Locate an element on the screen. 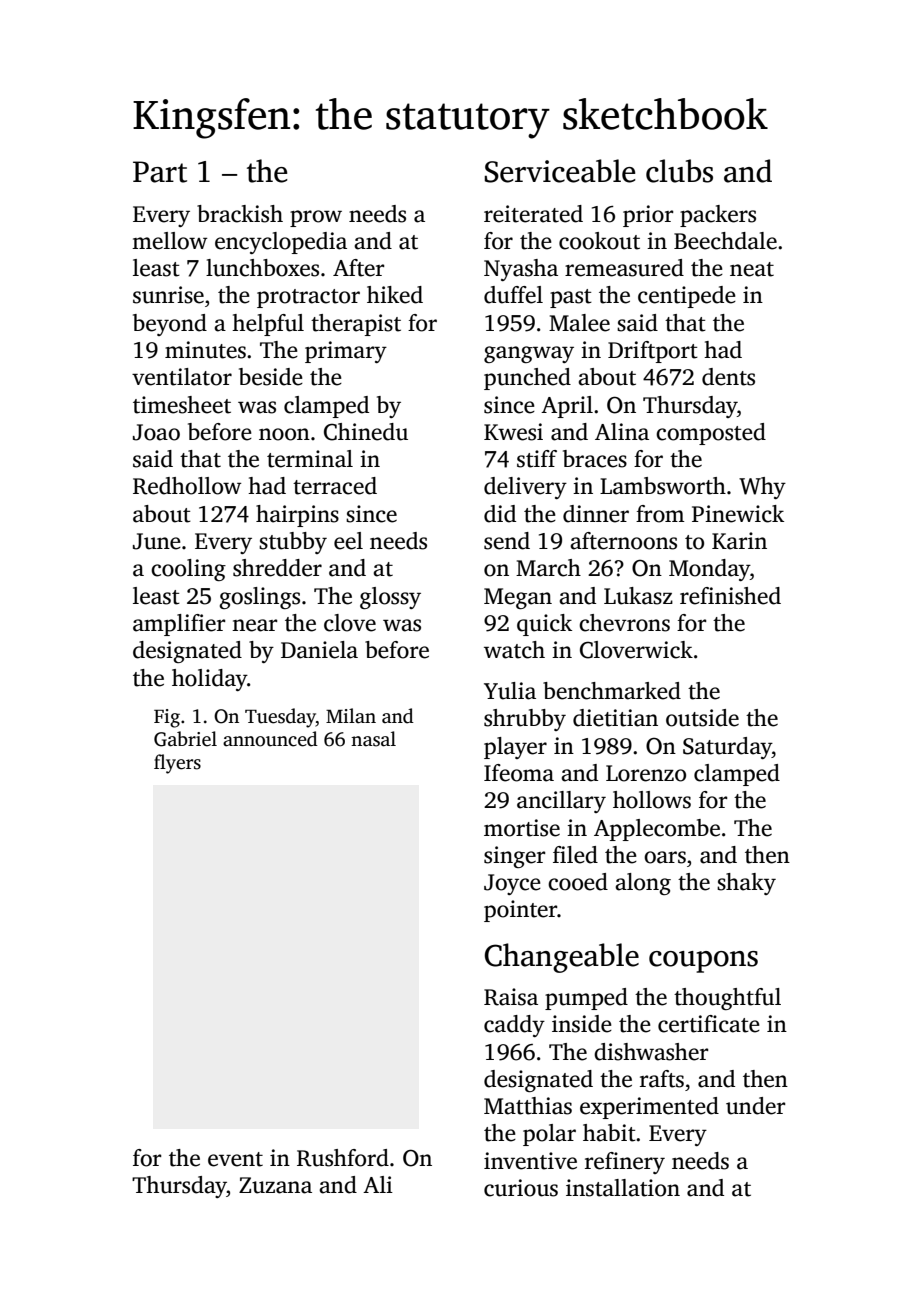 This screenshot has height=1311, width=924. pointer is located at coordinates (521, 911).
